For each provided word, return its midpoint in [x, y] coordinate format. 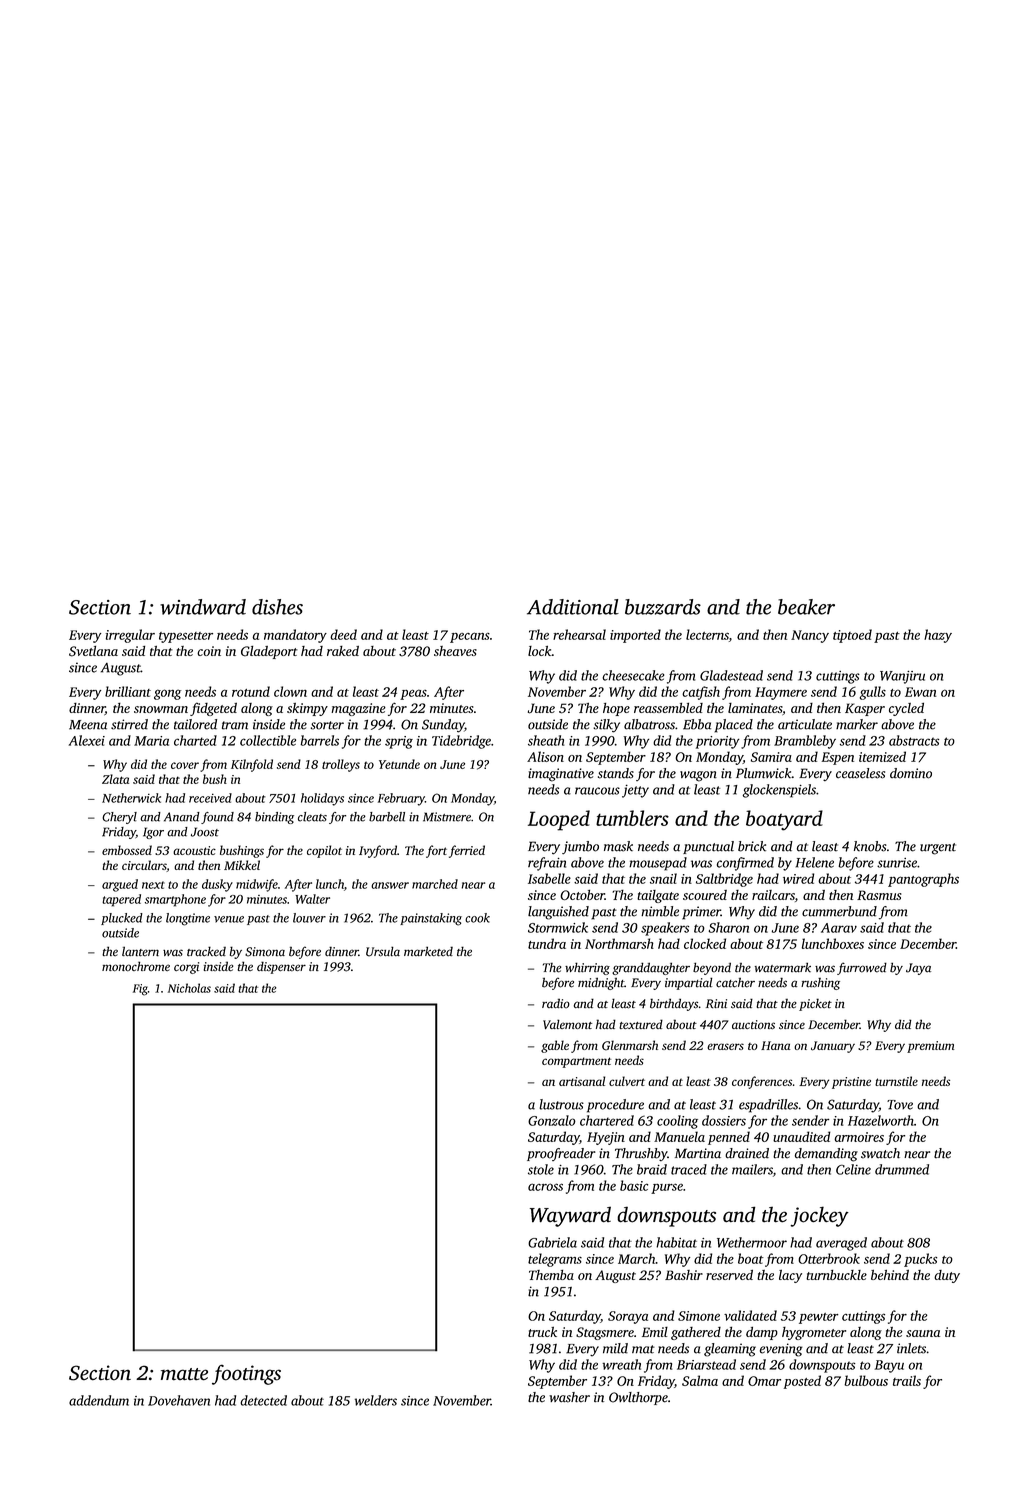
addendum [99, 1400]
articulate [805, 724]
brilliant [128, 691]
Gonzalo [552, 1120]
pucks [920, 1260]
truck [542, 1332]
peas [413, 694]
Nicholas [189, 988]
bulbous [866, 1380]
